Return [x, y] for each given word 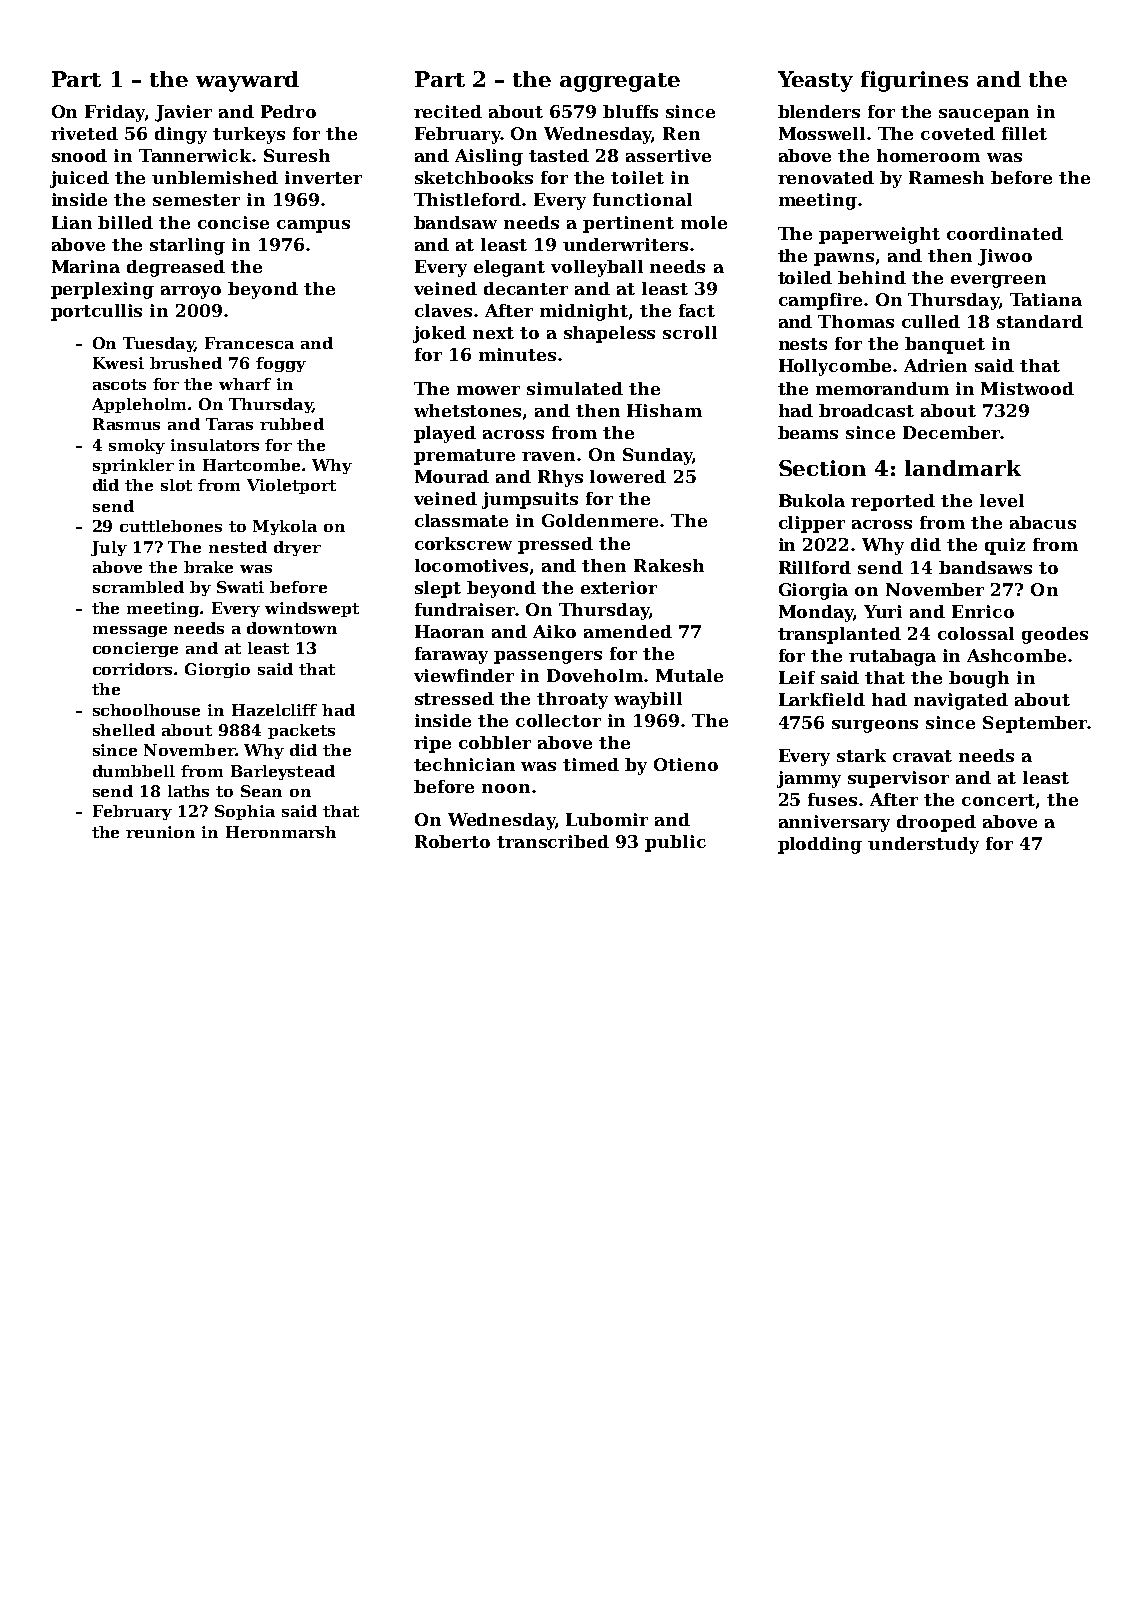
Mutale [689, 675]
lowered [628, 476]
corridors [134, 669]
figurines [914, 81]
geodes [1055, 635]
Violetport [291, 486]
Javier [183, 113]
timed [591, 764]
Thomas [856, 321]
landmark [963, 468]
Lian [72, 222]
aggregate [620, 82]
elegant [509, 268]
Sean [261, 791]
